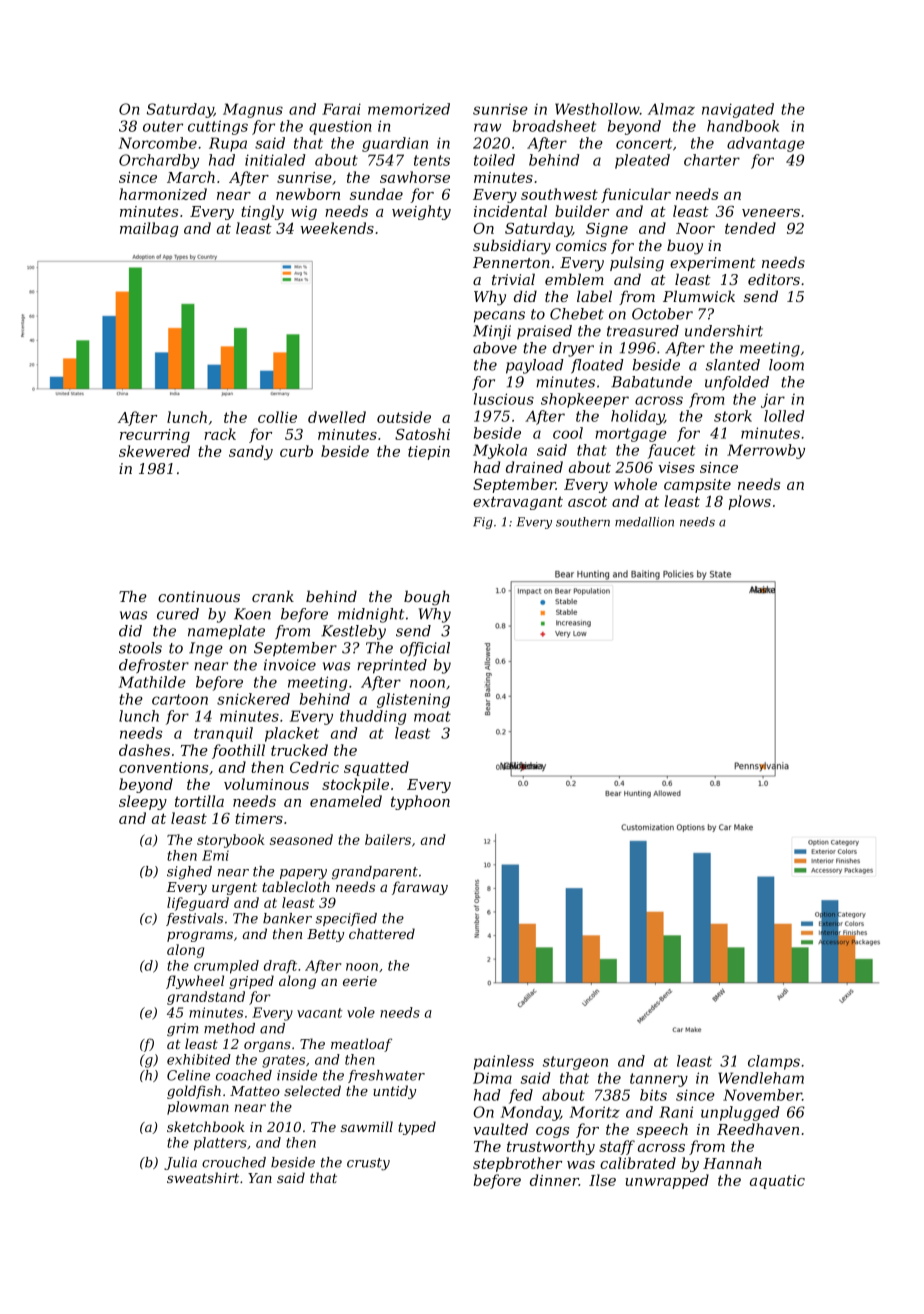  What do you see at coordinates (695, 228) in the screenshot?
I see `Noor` at bounding box center [695, 228].
